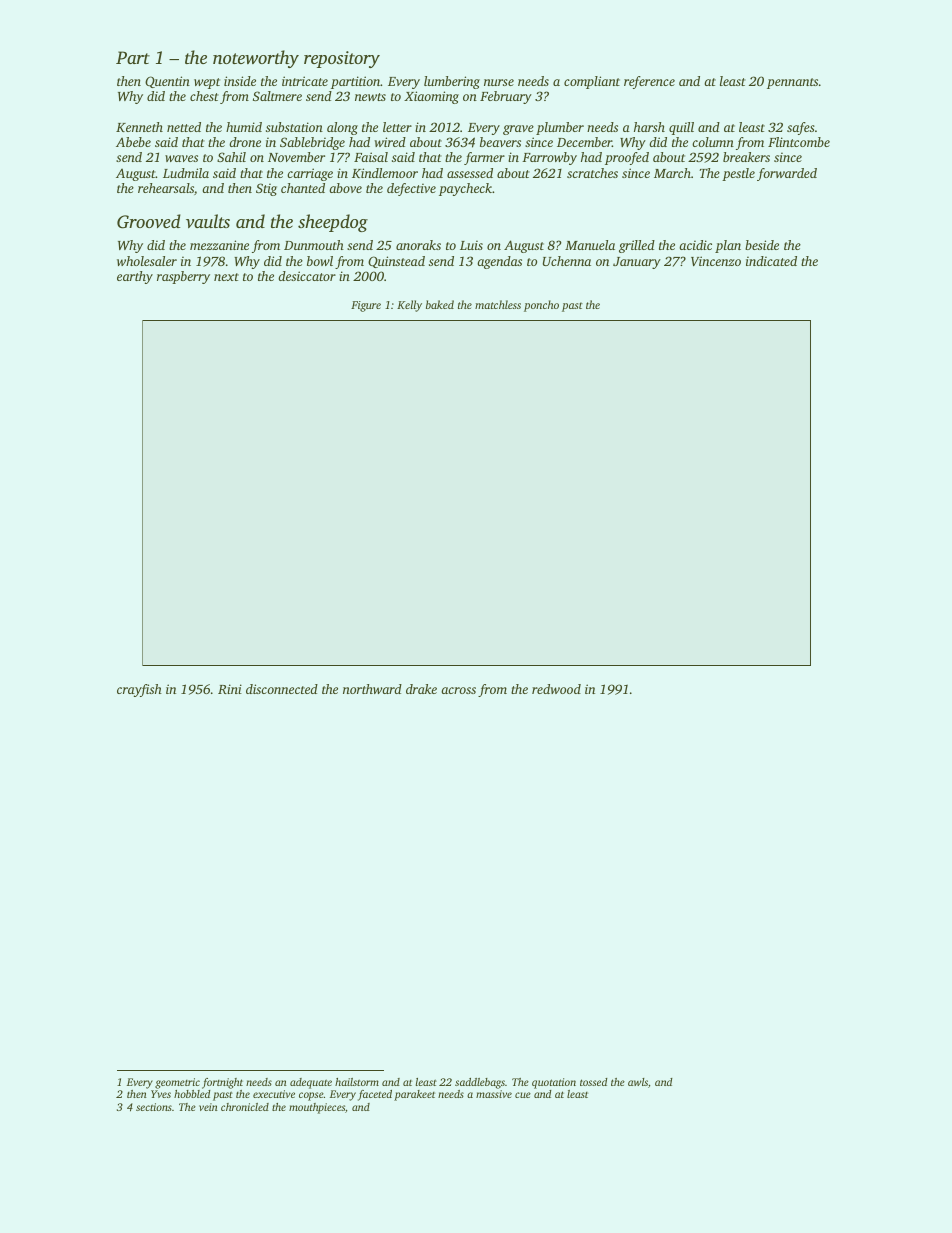 The width and height of the image is (952, 1233). I want to click on Grooved, so click(149, 221).
